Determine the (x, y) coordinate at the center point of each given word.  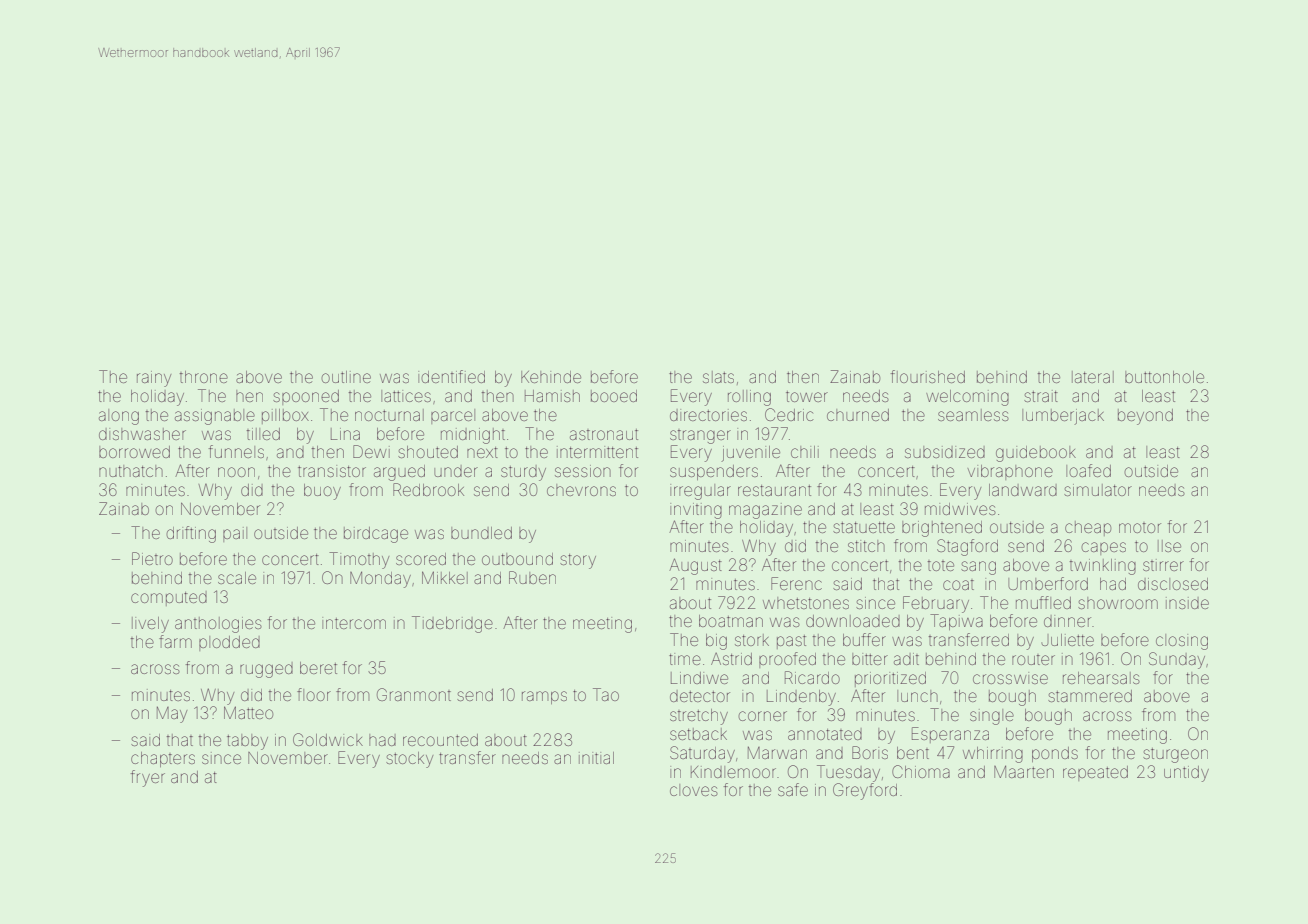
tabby (247, 742)
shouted (428, 452)
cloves (694, 790)
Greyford (865, 791)
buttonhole (1164, 377)
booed (614, 396)
